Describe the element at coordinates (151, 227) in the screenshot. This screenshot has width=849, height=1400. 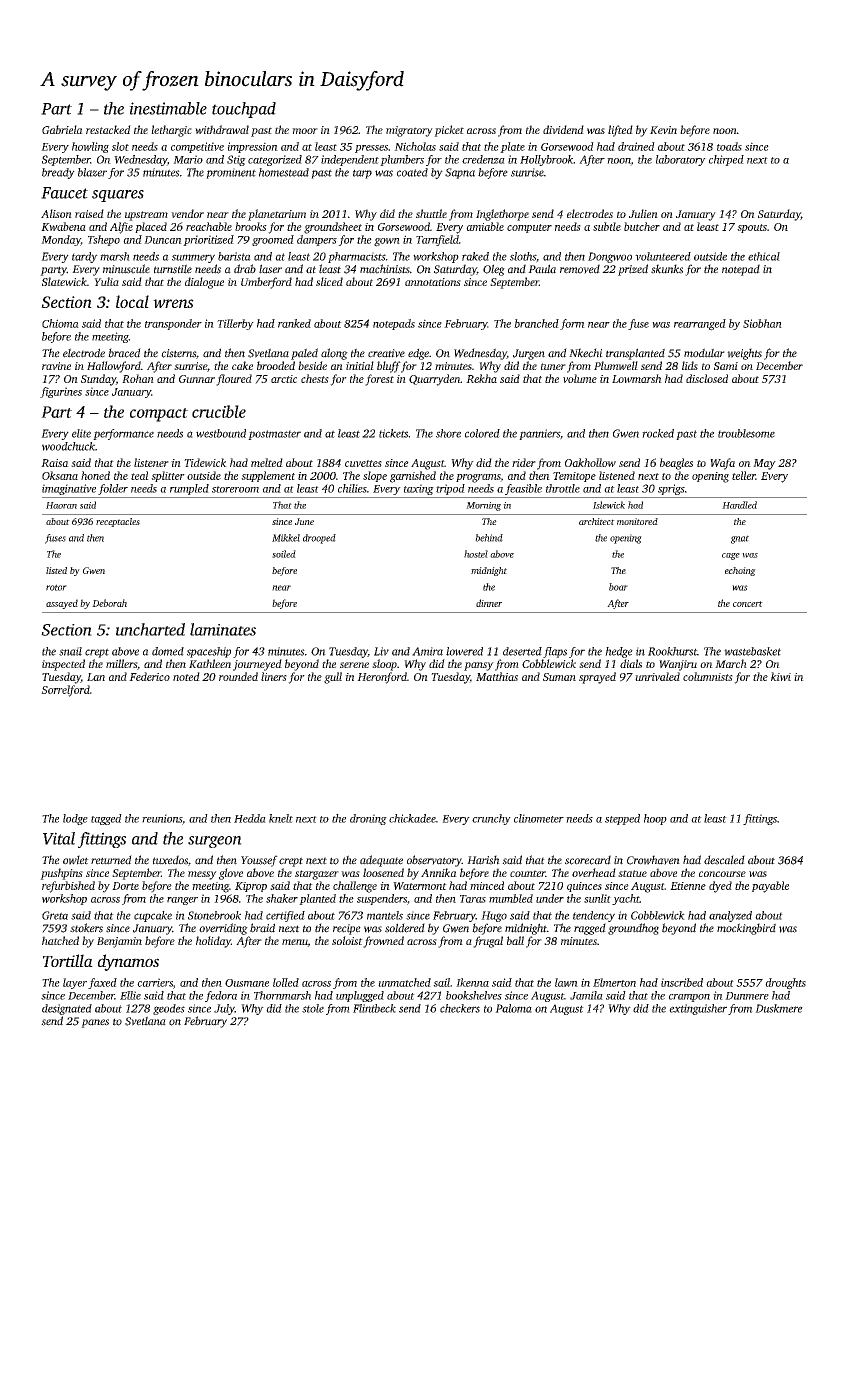
I see `placed` at that location.
